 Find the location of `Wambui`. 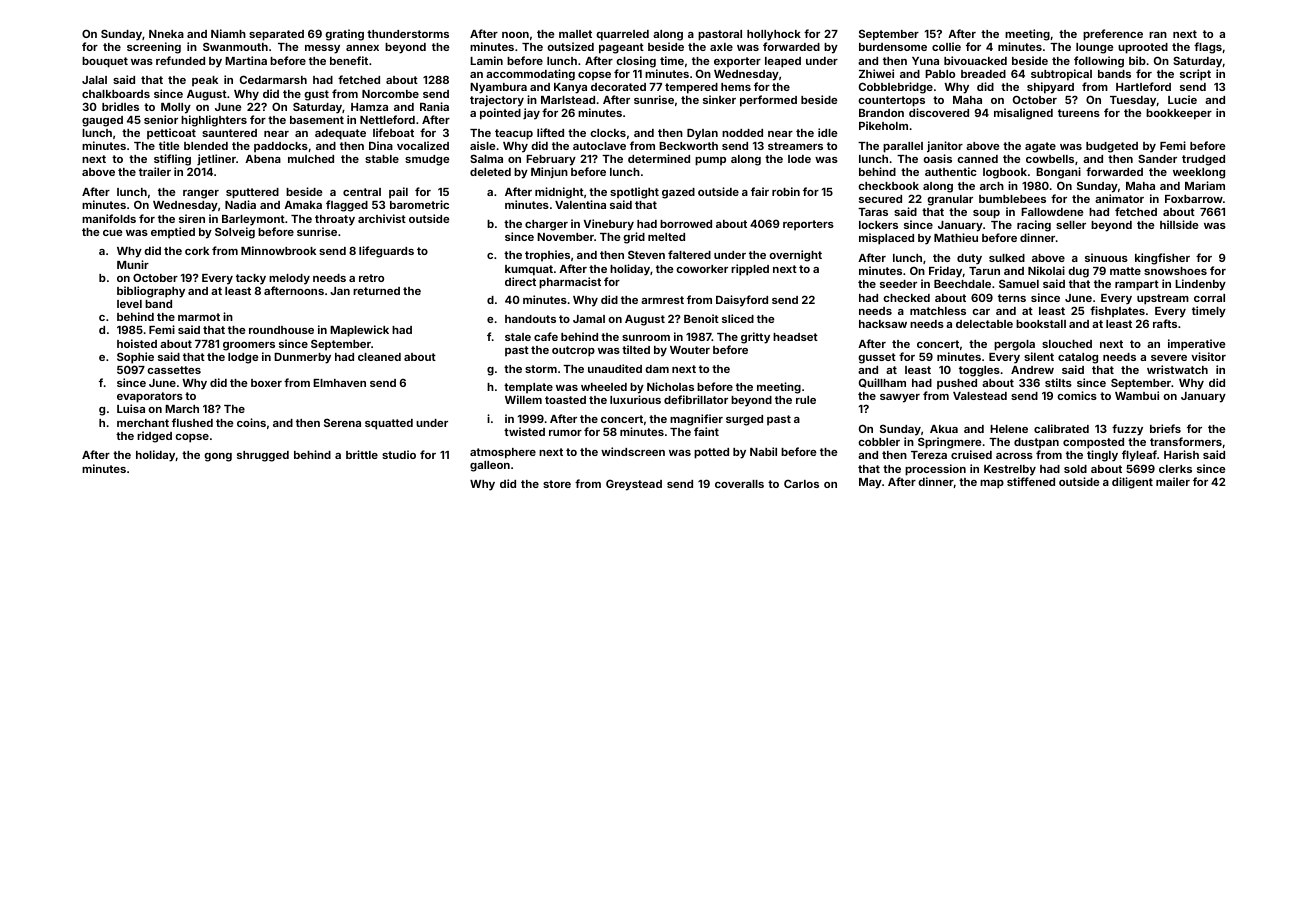

Wambui is located at coordinates (1137, 395).
